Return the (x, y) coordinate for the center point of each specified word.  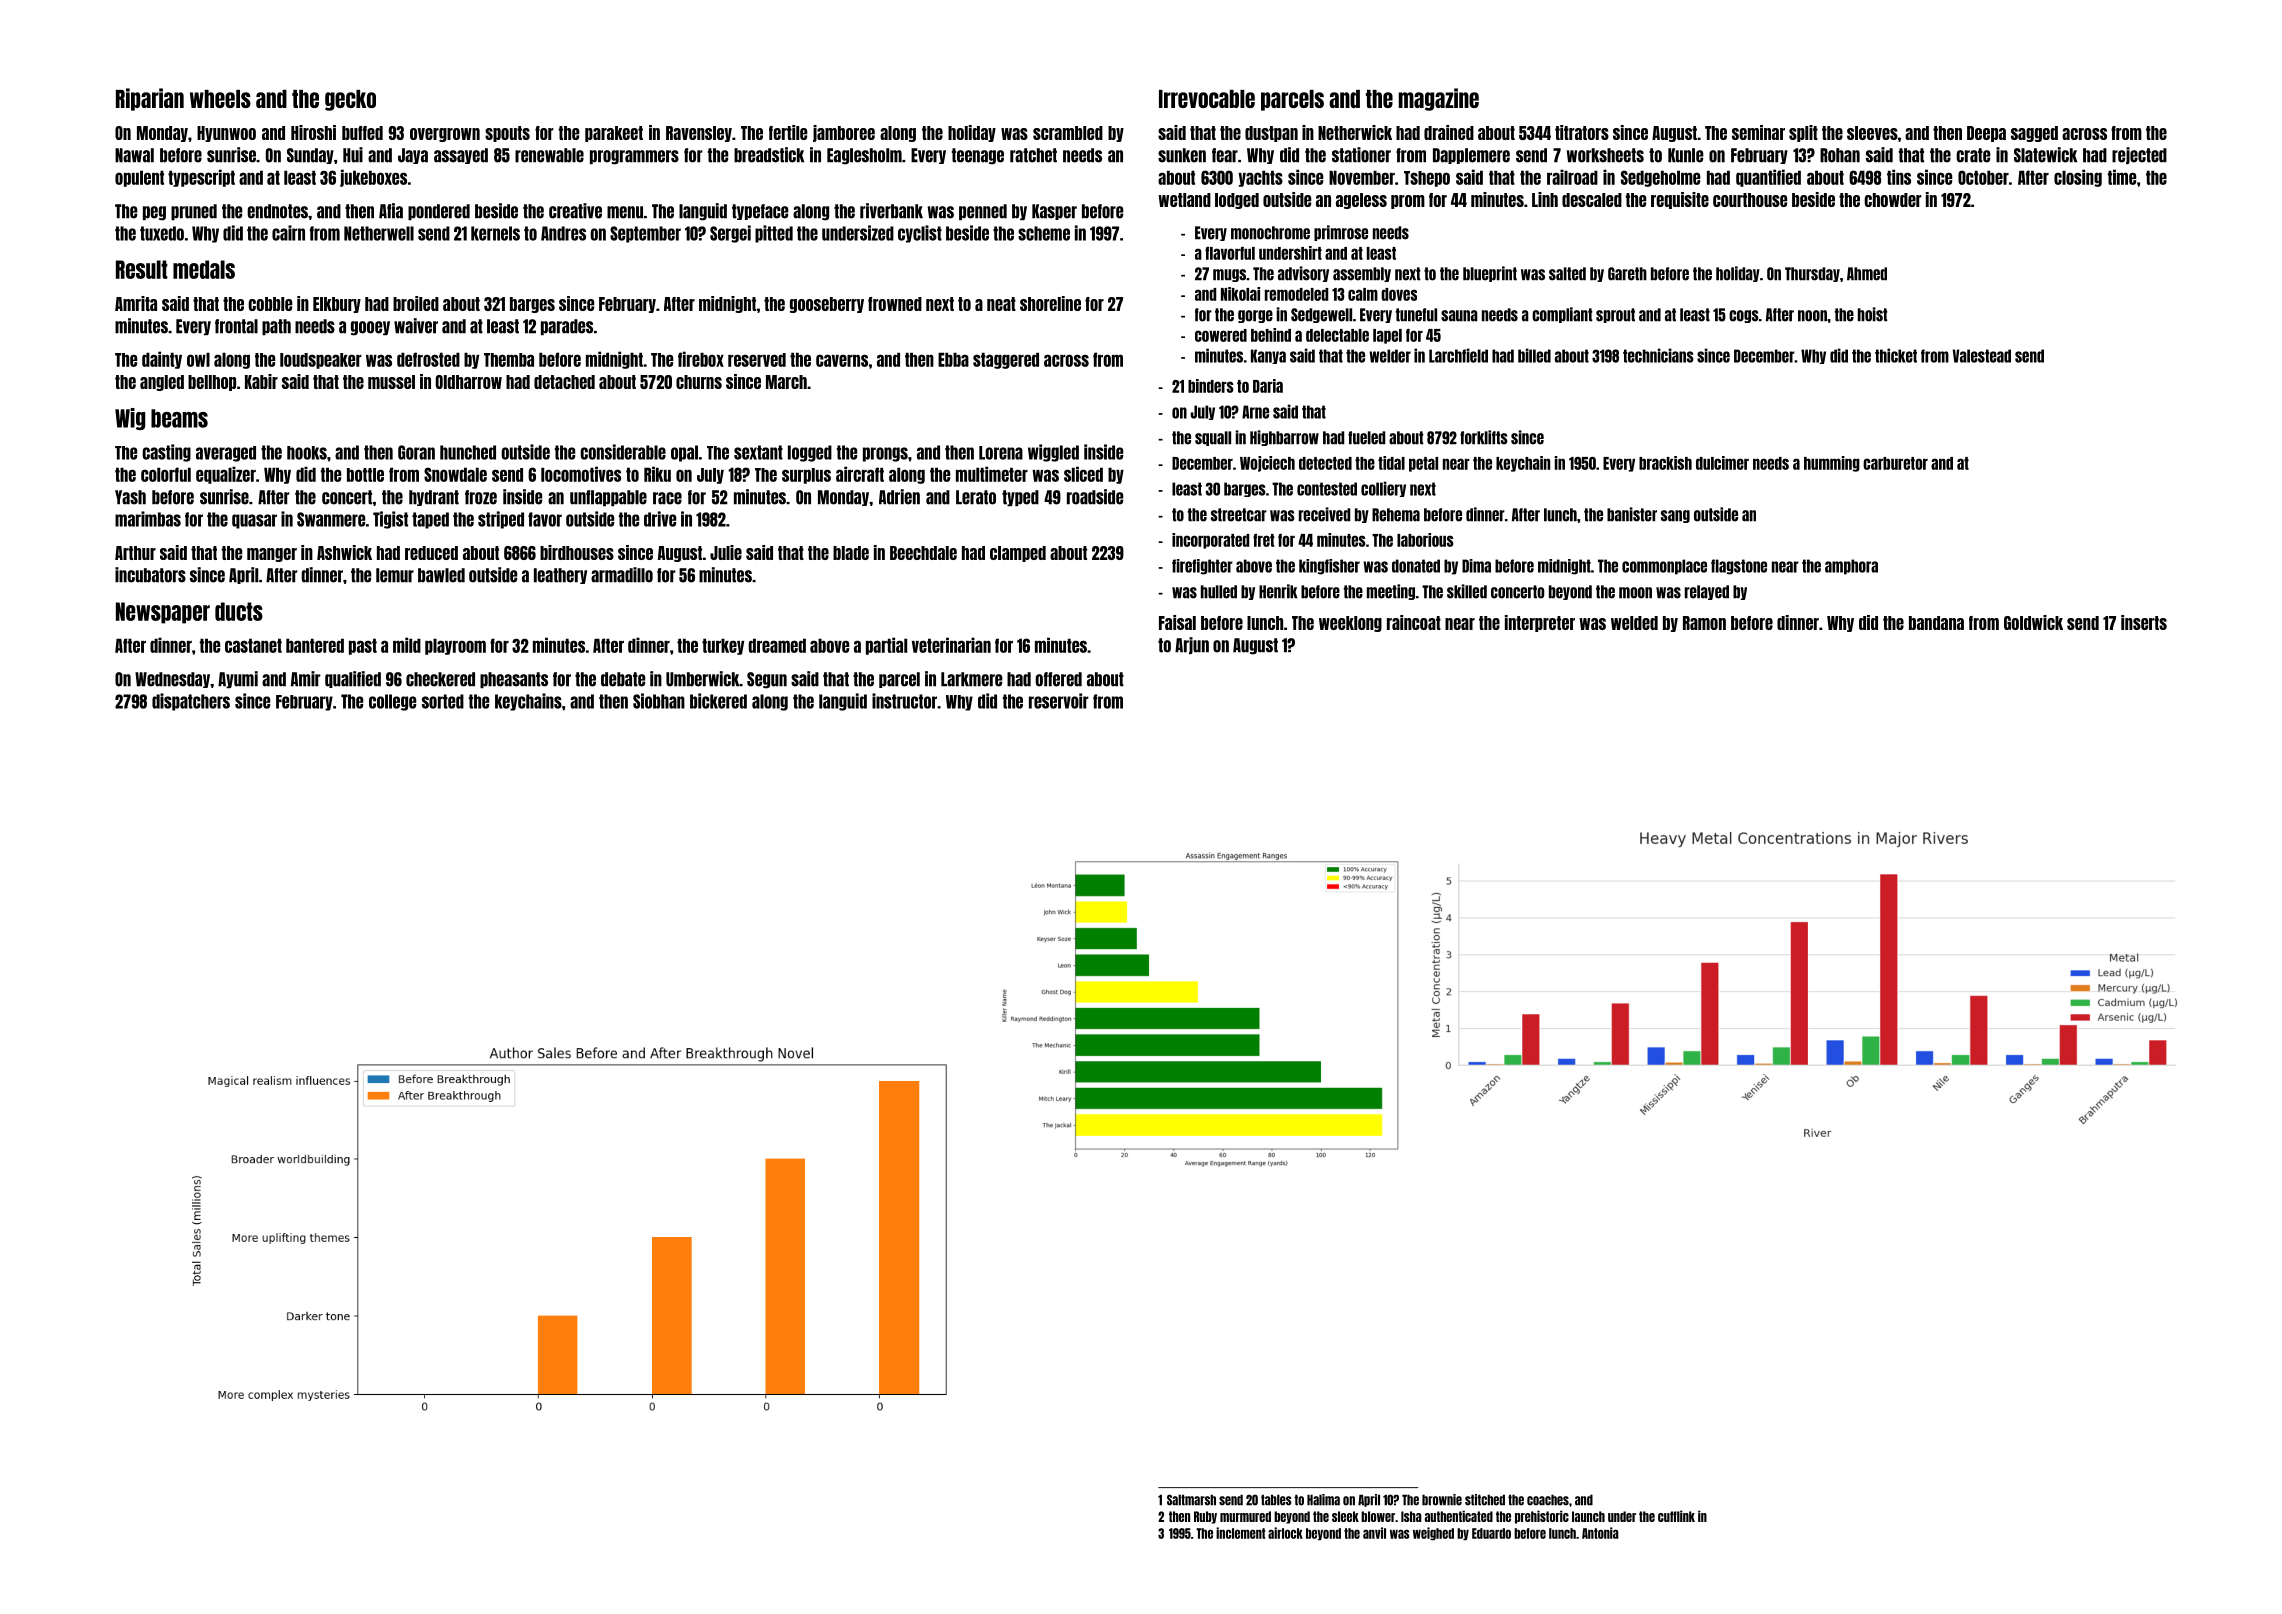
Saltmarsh (1191, 1500)
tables (1276, 1500)
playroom (455, 646)
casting (166, 453)
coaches (1548, 1500)
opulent (139, 178)
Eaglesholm (864, 156)
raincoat (1414, 622)
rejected (2139, 156)
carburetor (1895, 463)
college (392, 702)
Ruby (1205, 1517)
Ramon (1704, 623)
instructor (904, 701)
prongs (885, 454)
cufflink (1676, 1516)
